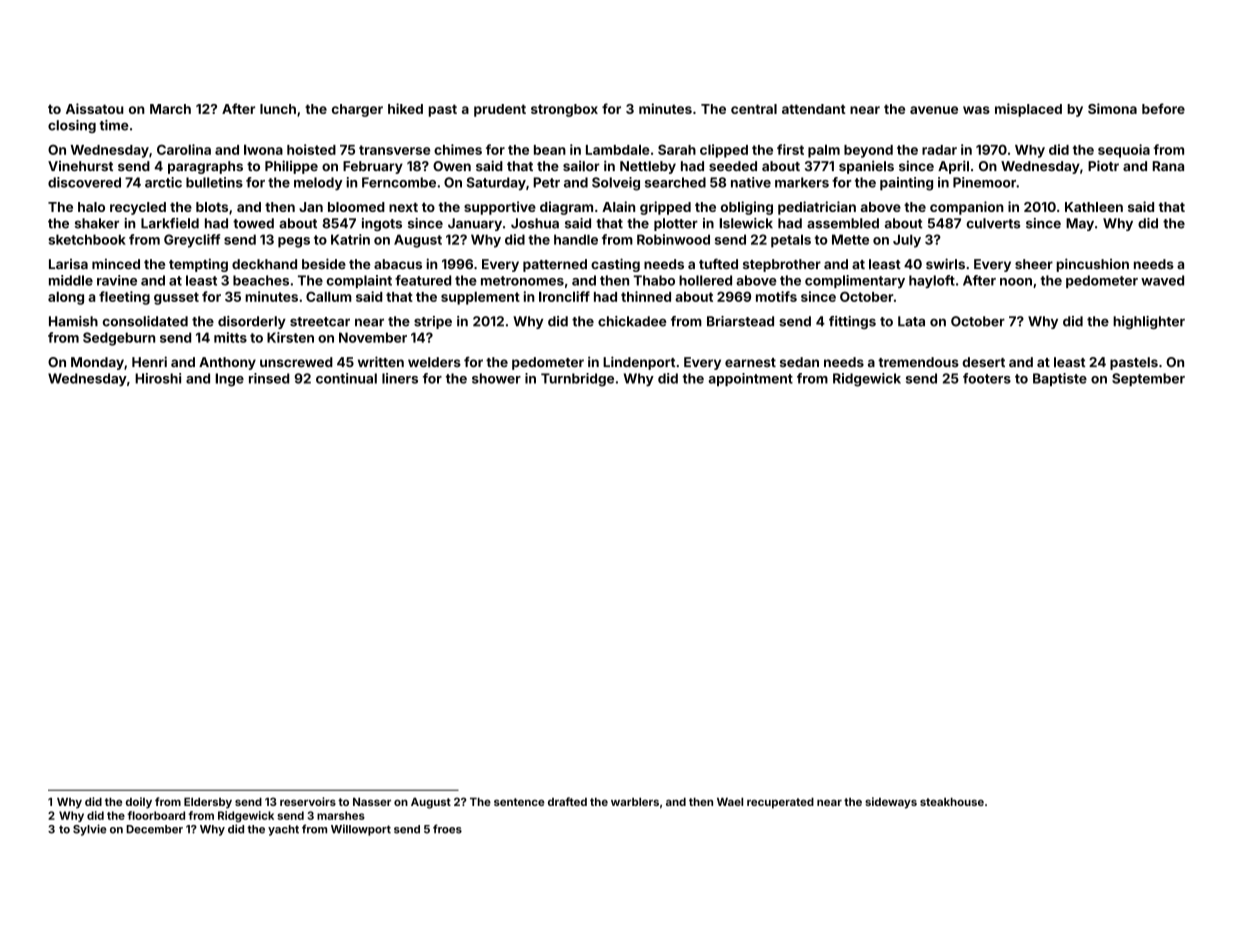 Image resolution: width=1233 pixels, height=952 pixels. I want to click on froes, so click(447, 829).
